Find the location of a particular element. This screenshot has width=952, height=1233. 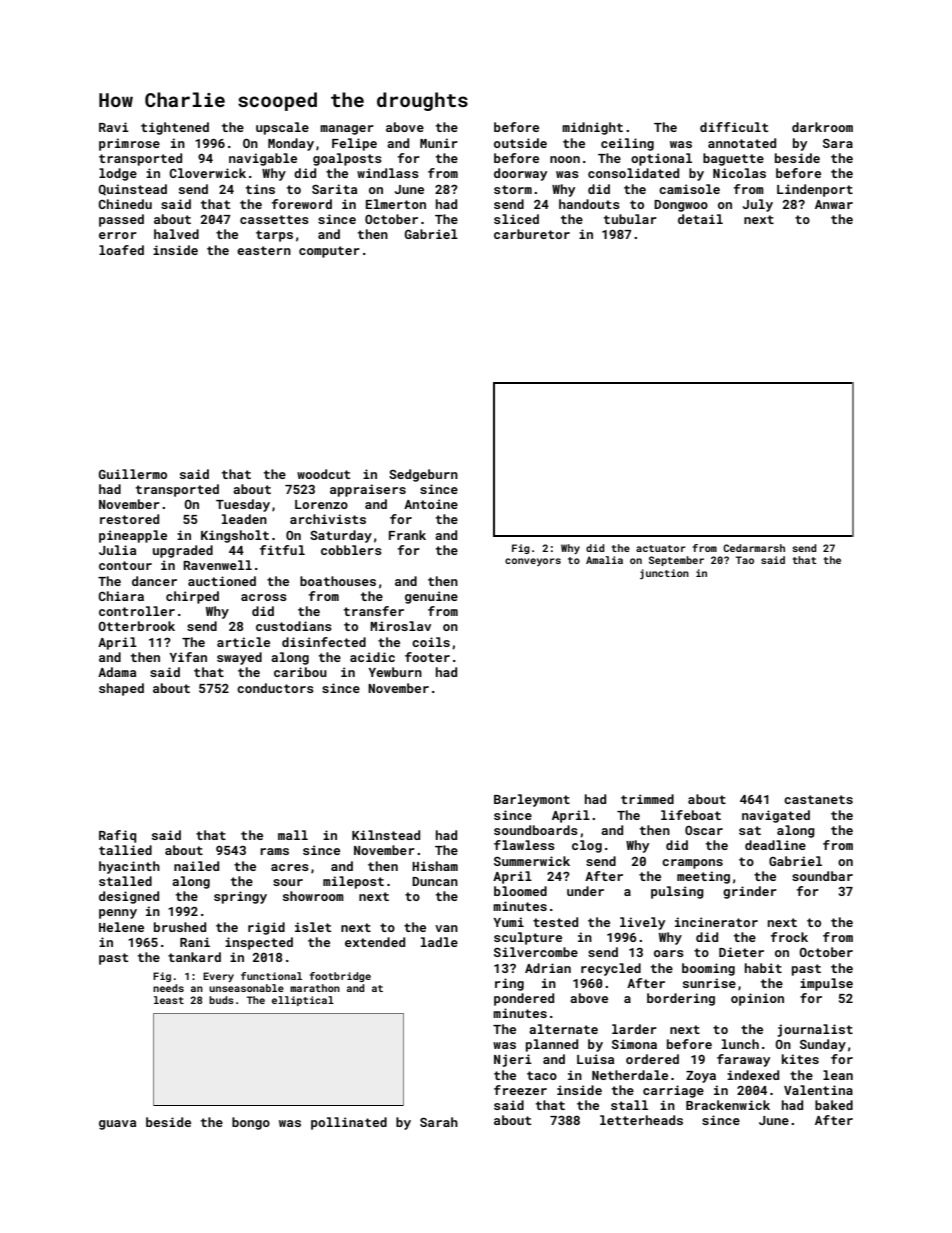

midnight is located at coordinates (592, 128).
